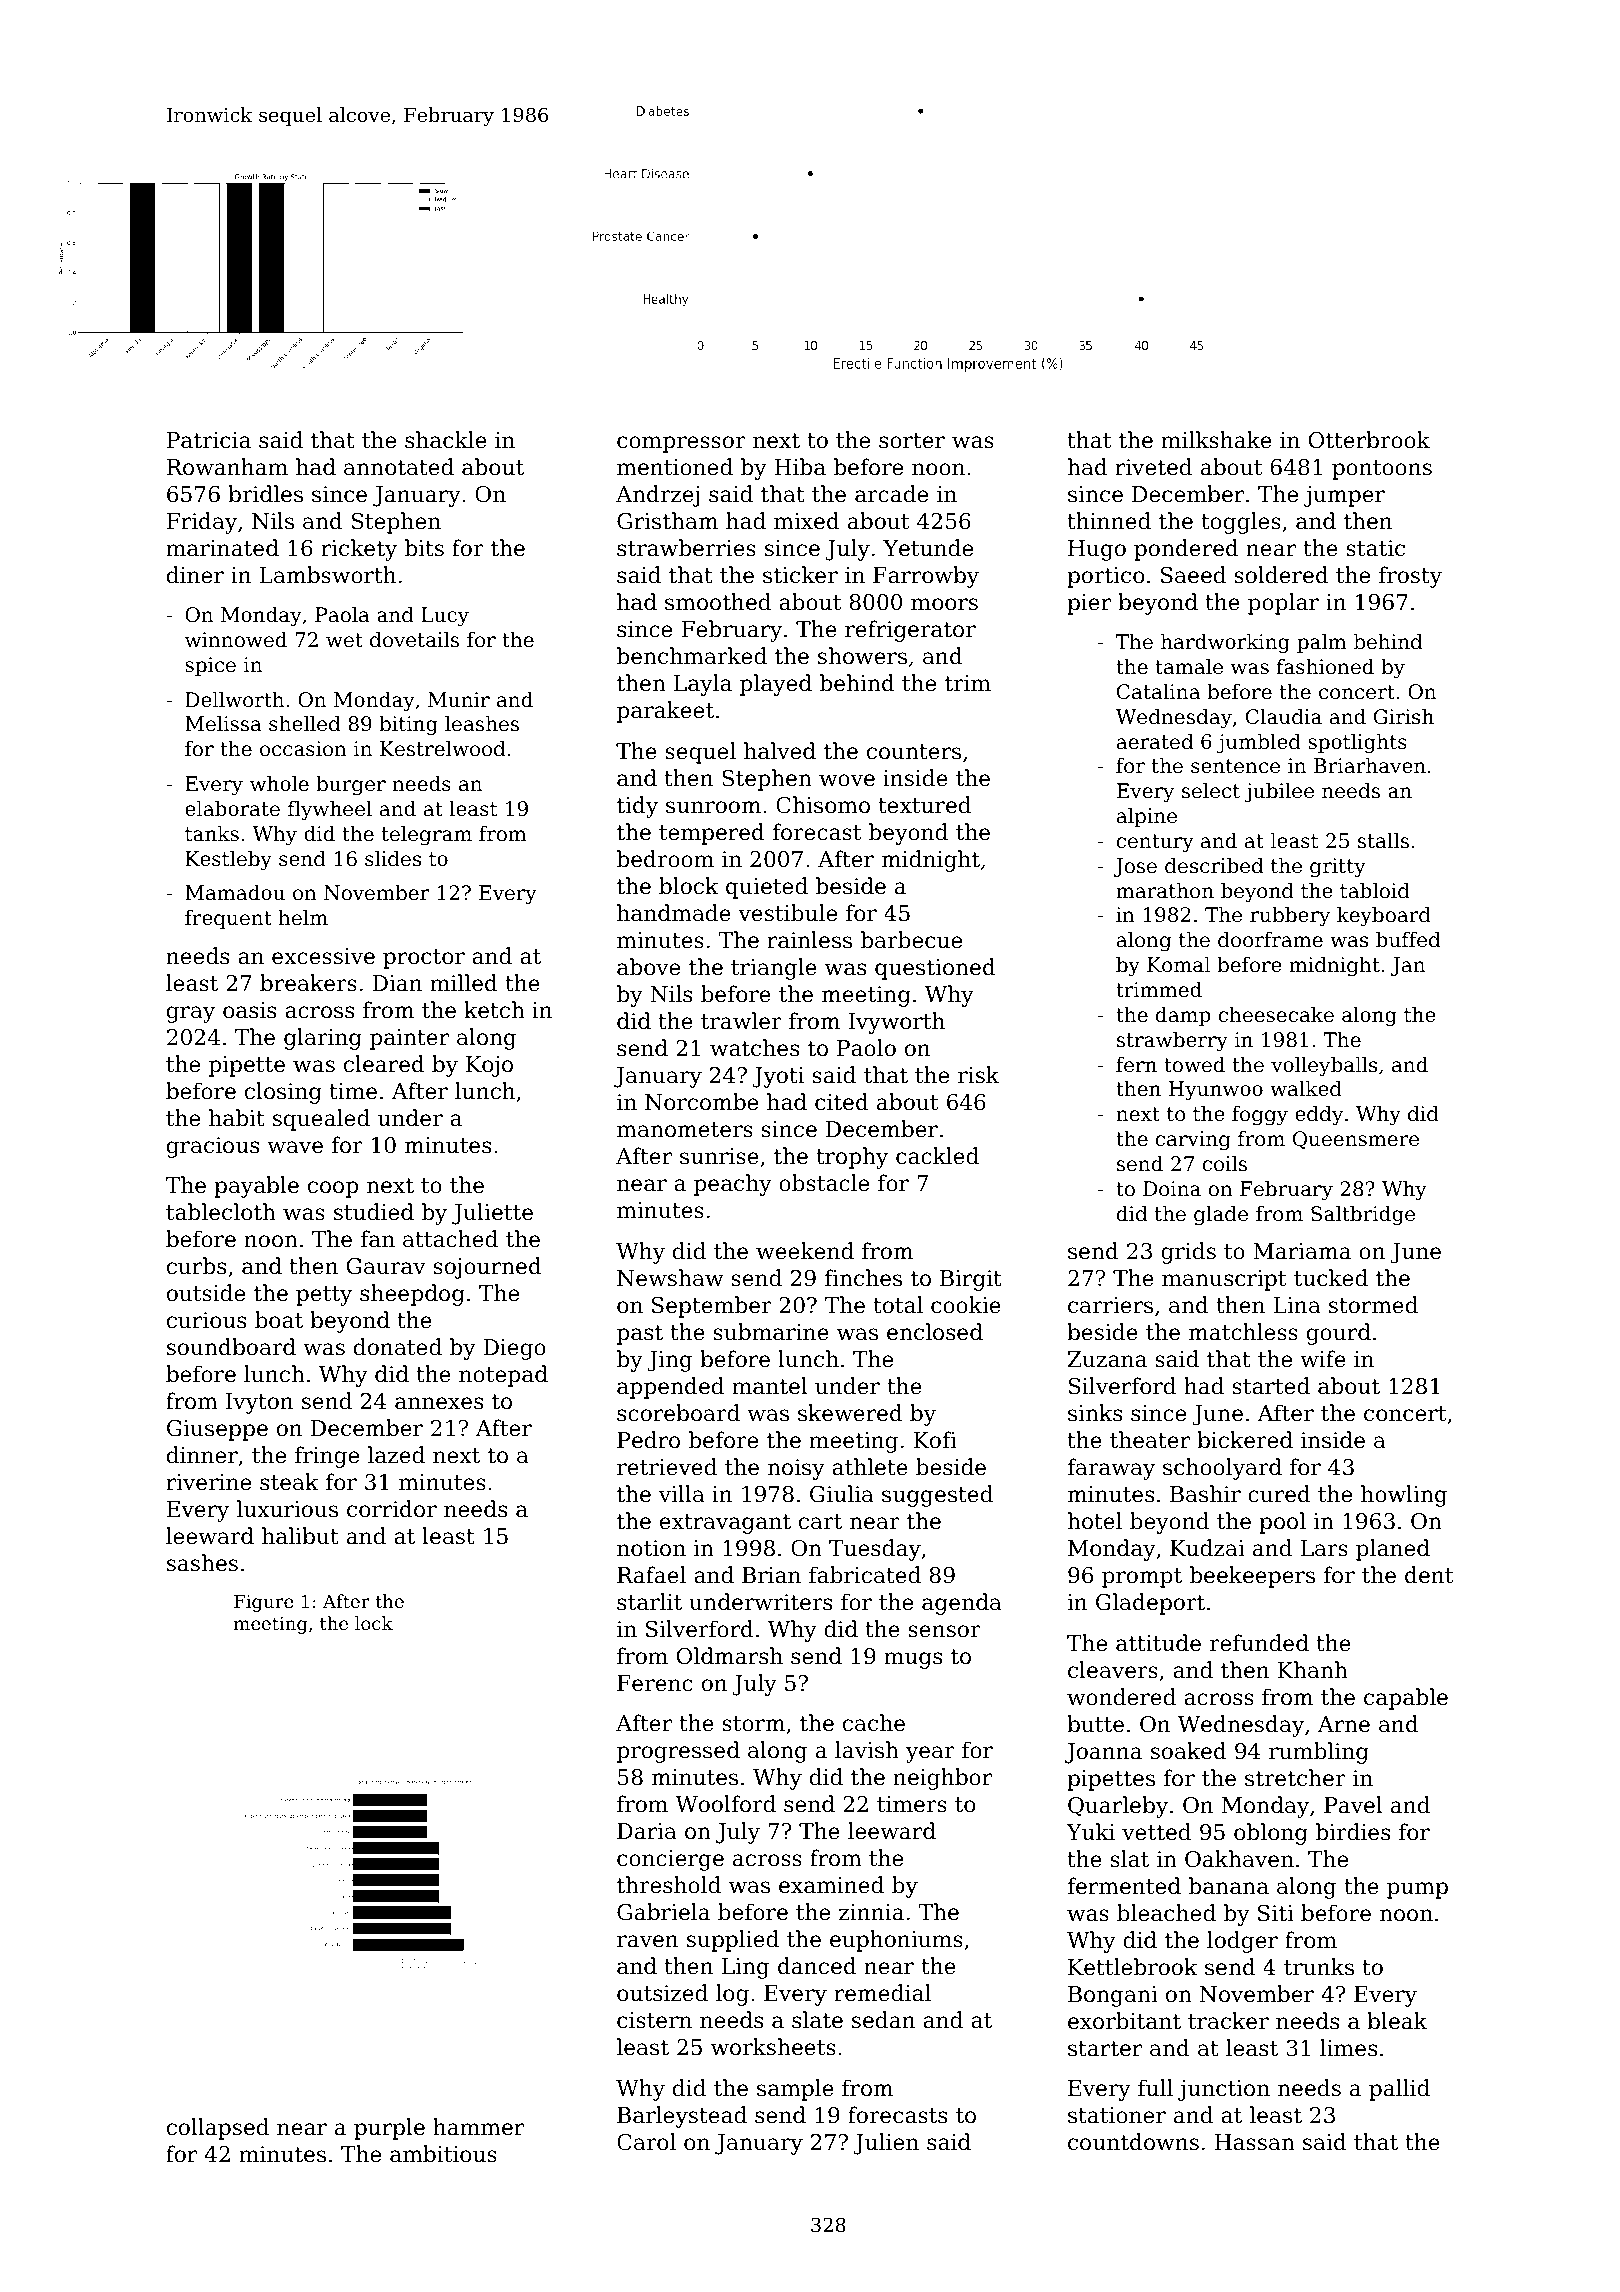  Describe the element at coordinates (685, 1130) in the screenshot. I see `manometers` at that location.
